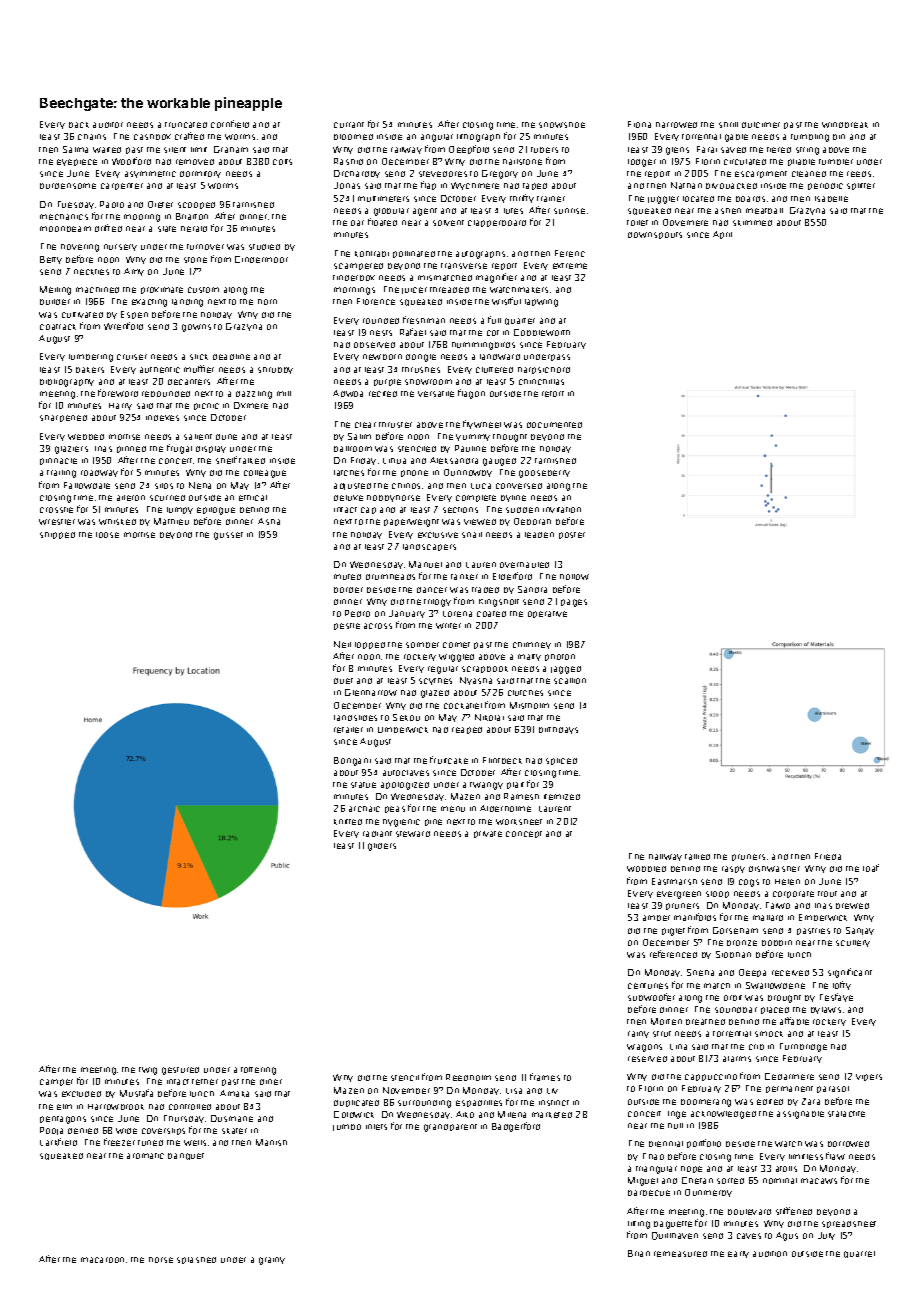 The width and height of the screenshot is (924, 1308). What do you see at coordinates (828, 856) in the screenshot?
I see `Frieda` at bounding box center [828, 856].
